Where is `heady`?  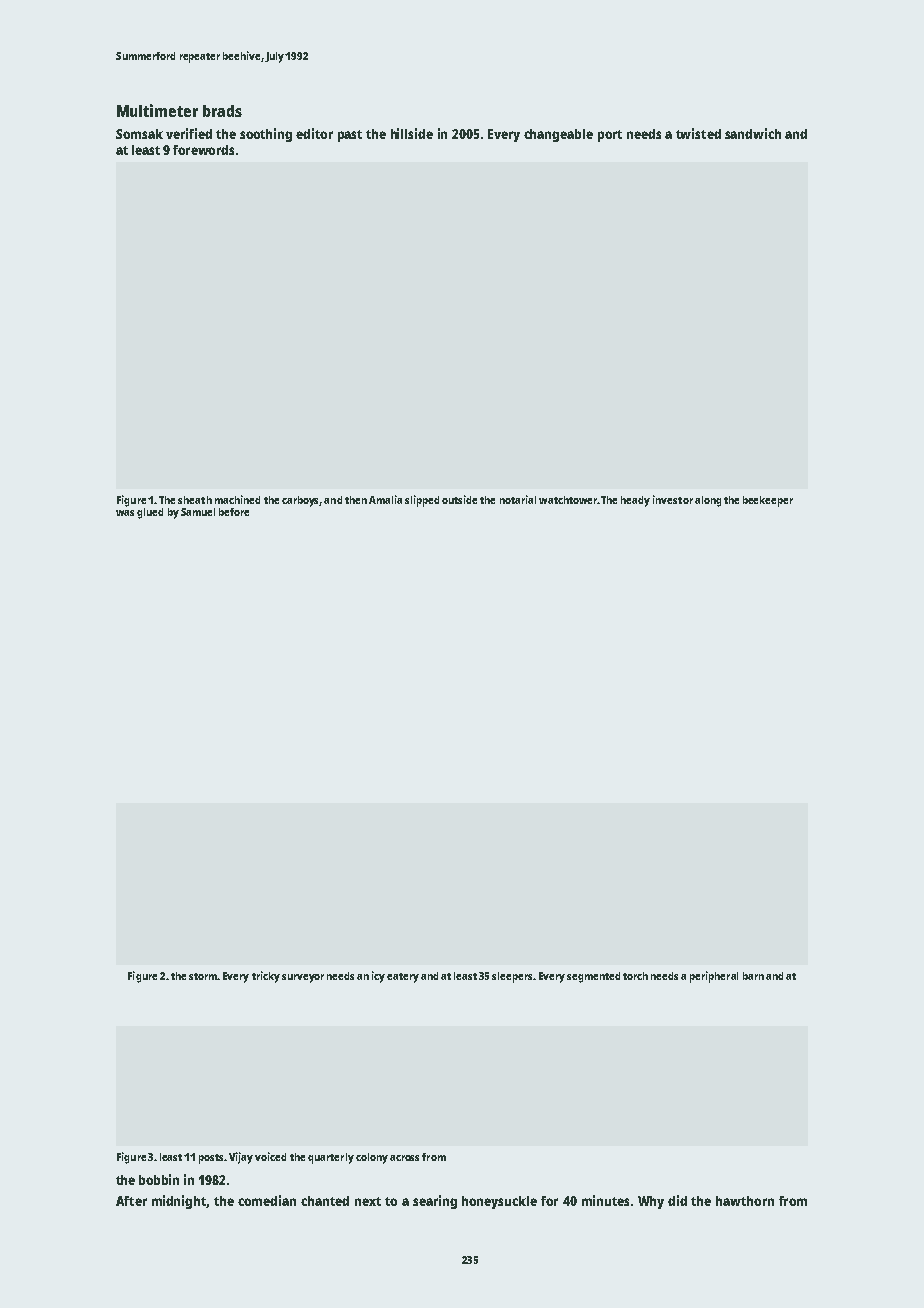 heady is located at coordinates (635, 501).
